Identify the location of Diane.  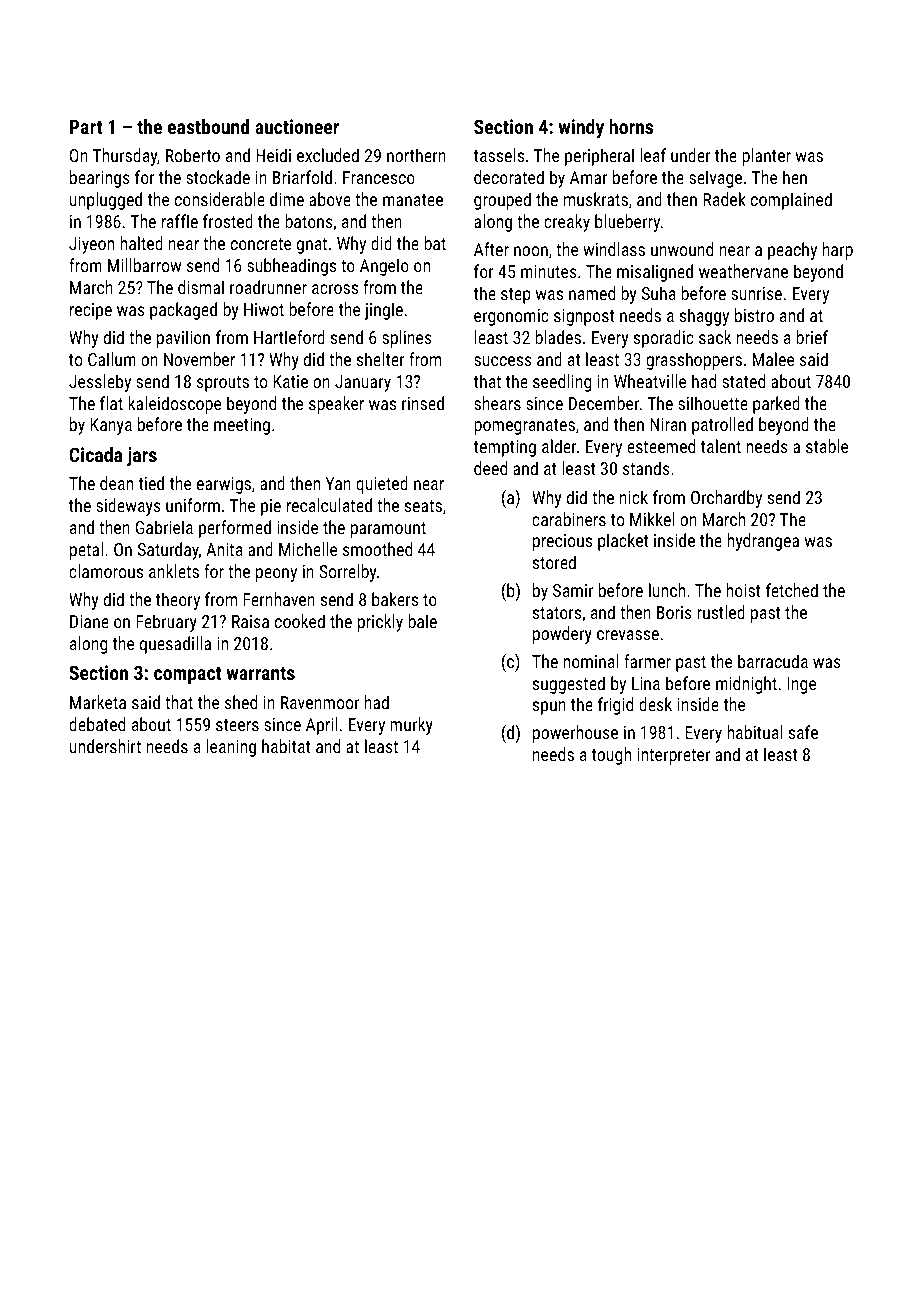
(89, 621).
